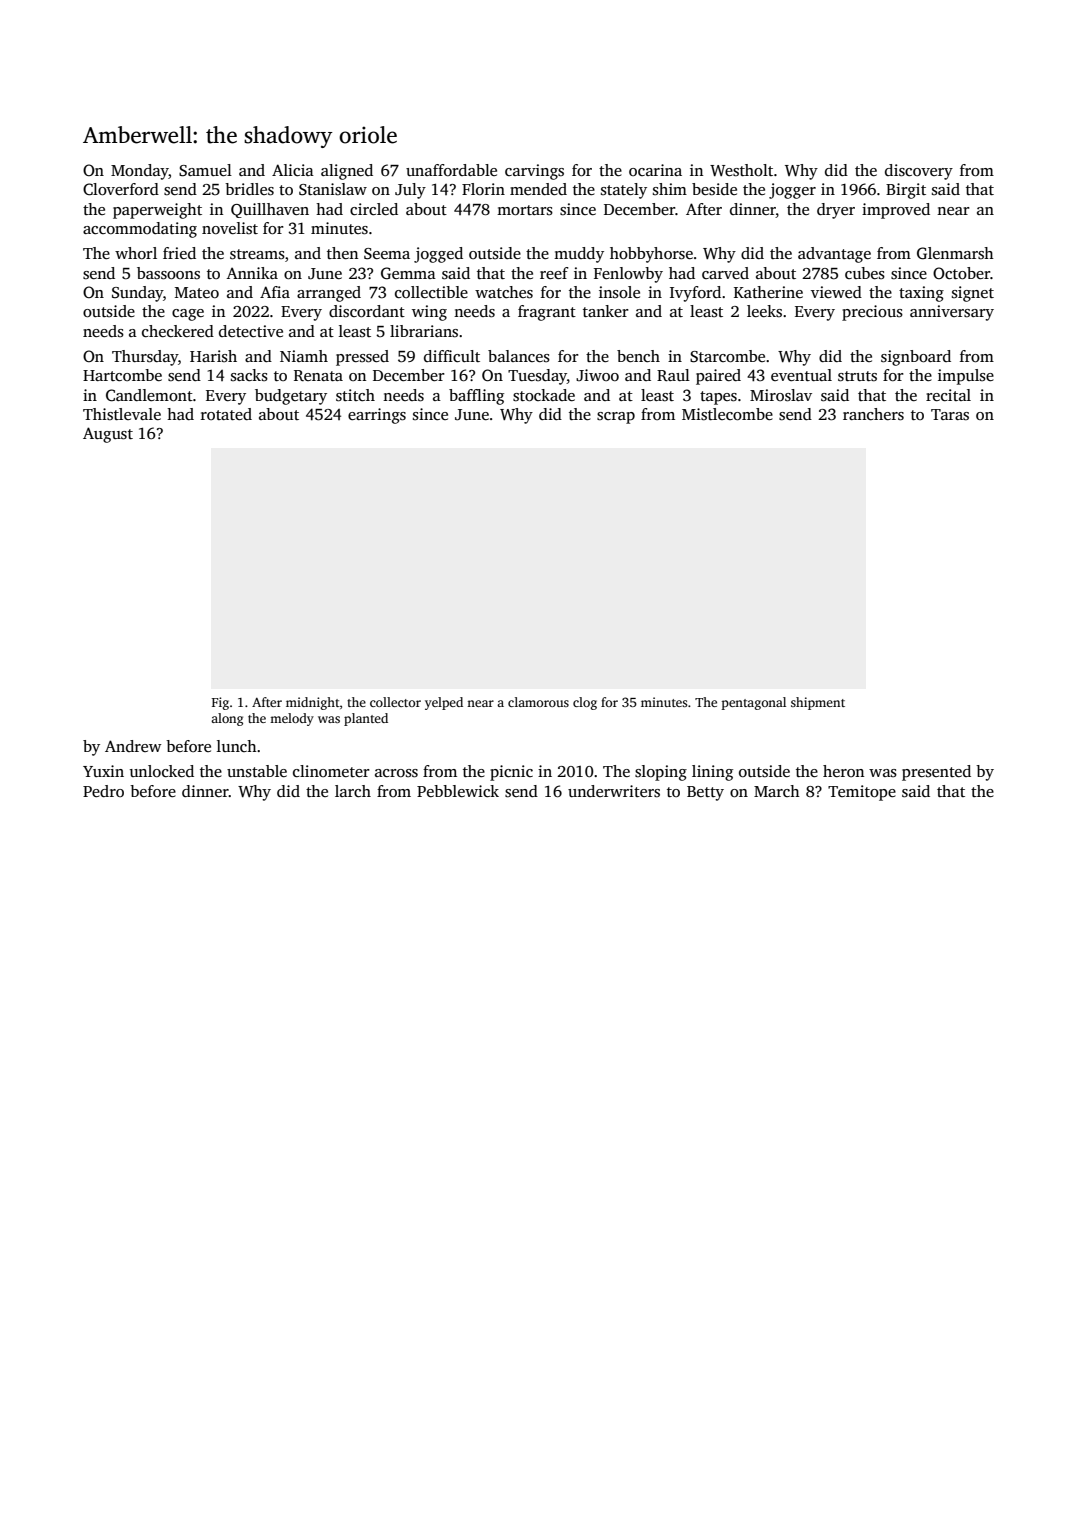 This image has height=1523, width=1077. Describe the element at coordinates (616, 418) in the image. I see `scrap` at that location.
